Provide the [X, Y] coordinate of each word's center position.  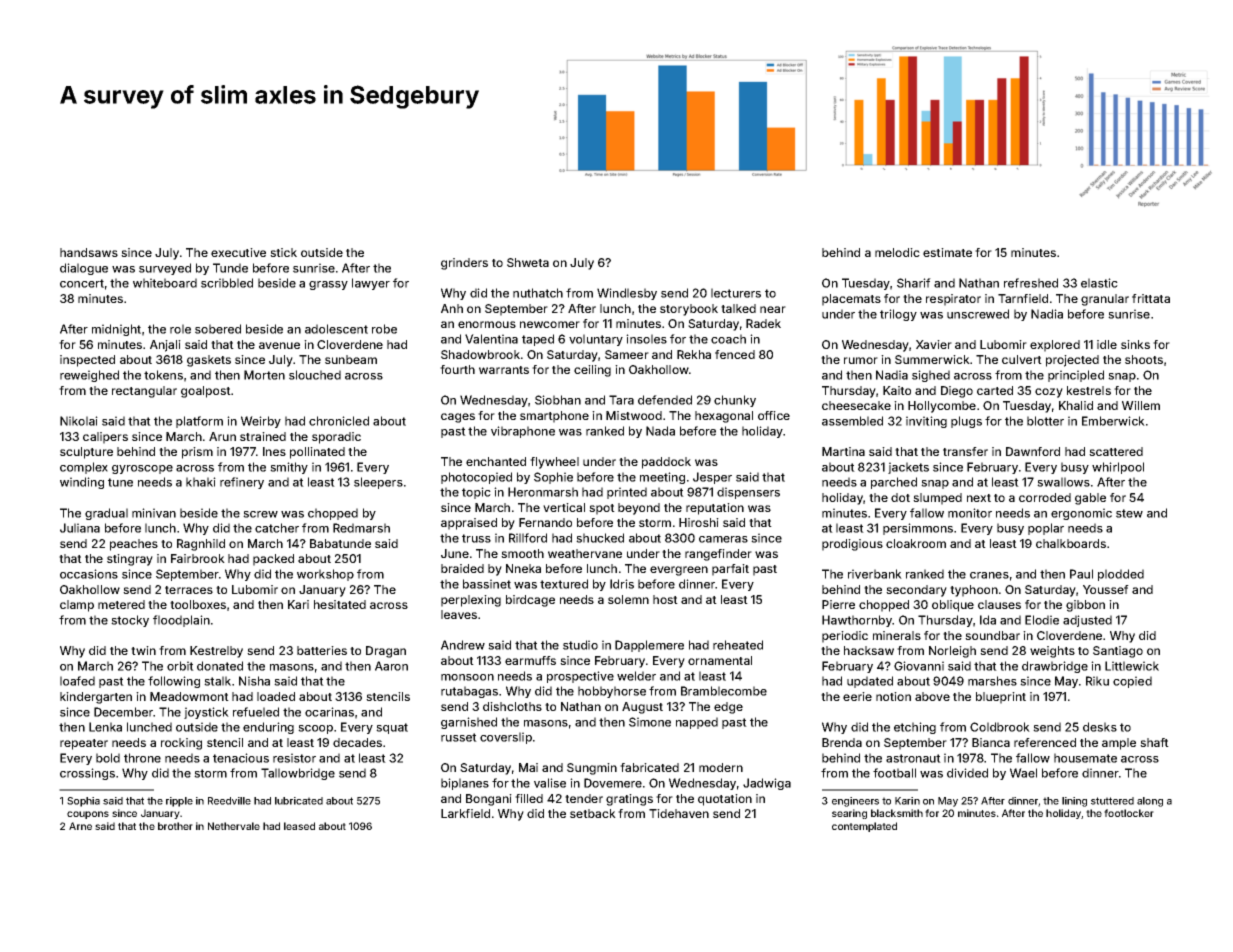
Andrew [463, 645]
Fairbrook [198, 558]
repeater [84, 744]
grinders [464, 264]
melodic [897, 252]
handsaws [89, 252]
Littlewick [1132, 666]
